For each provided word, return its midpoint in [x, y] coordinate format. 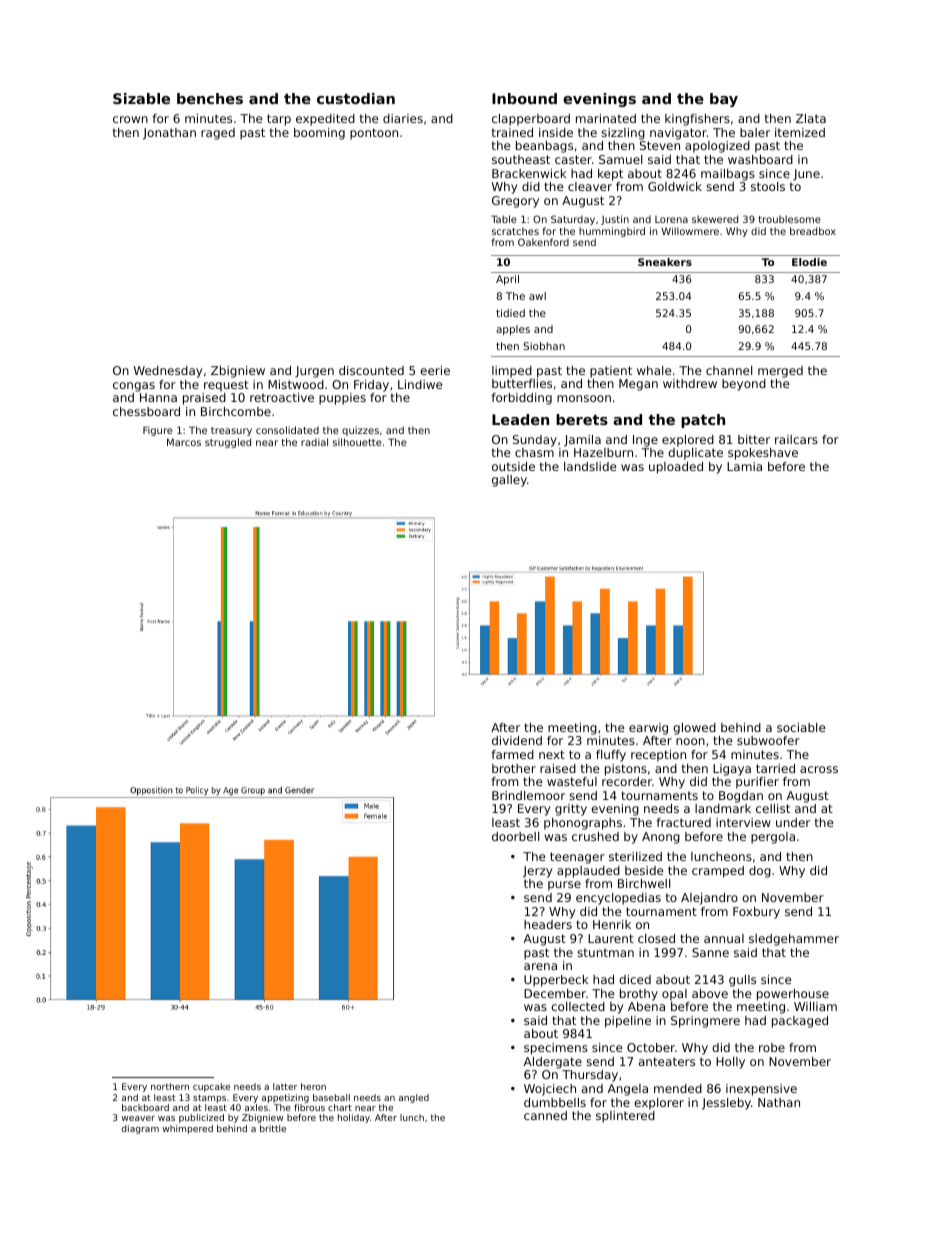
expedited [325, 120]
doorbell [515, 836]
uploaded [676, 468]
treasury [231, 431]
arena [540, 966]
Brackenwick [529, 173]
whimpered [188, 1129]
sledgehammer [794, 940]
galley [509, 481]
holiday [354, 1118]
